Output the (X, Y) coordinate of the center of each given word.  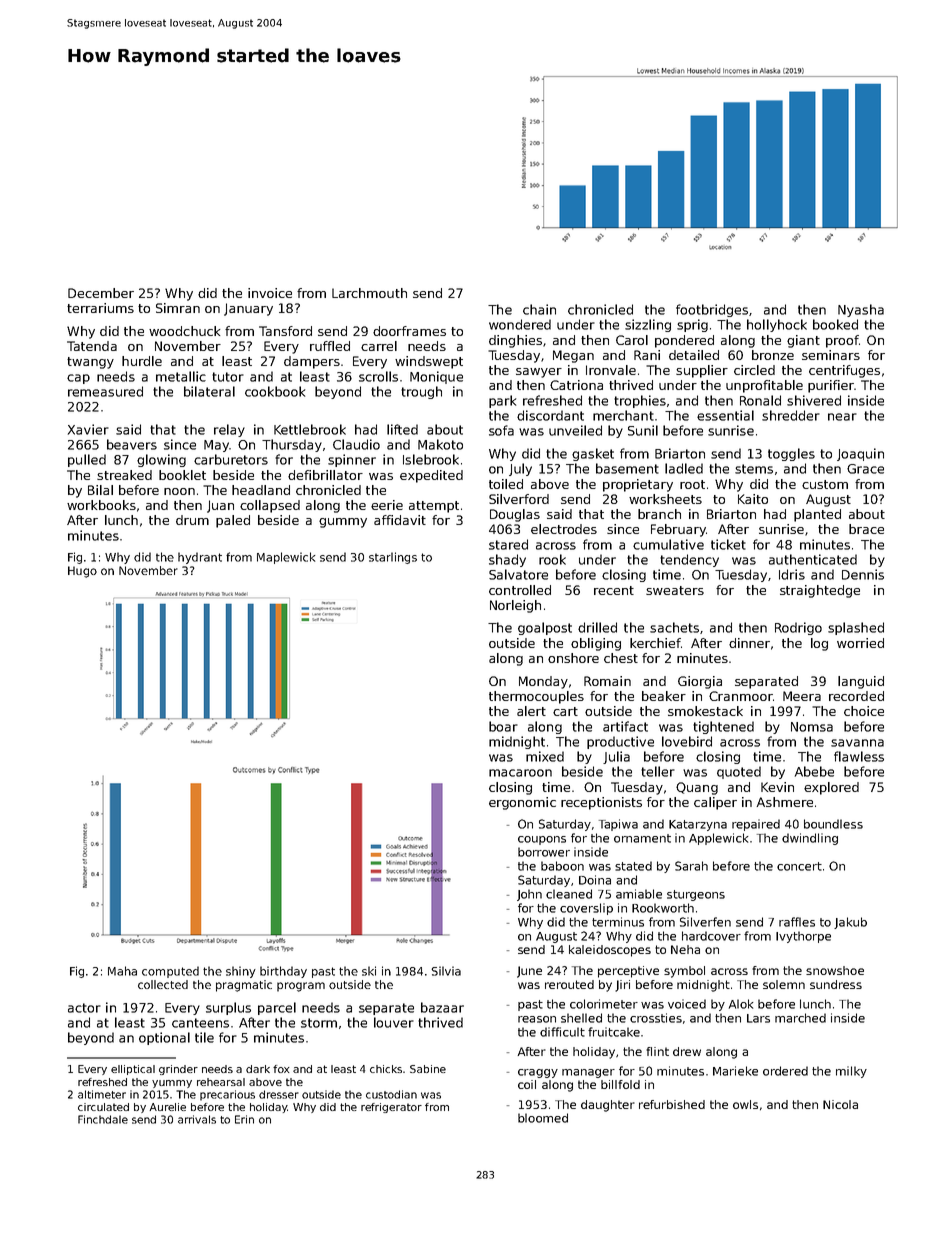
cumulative (668, 544)
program (301, 987)
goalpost (545, 628)
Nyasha (861, 310)
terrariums (100, 308)
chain (539, 309)
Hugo (82, 572)
